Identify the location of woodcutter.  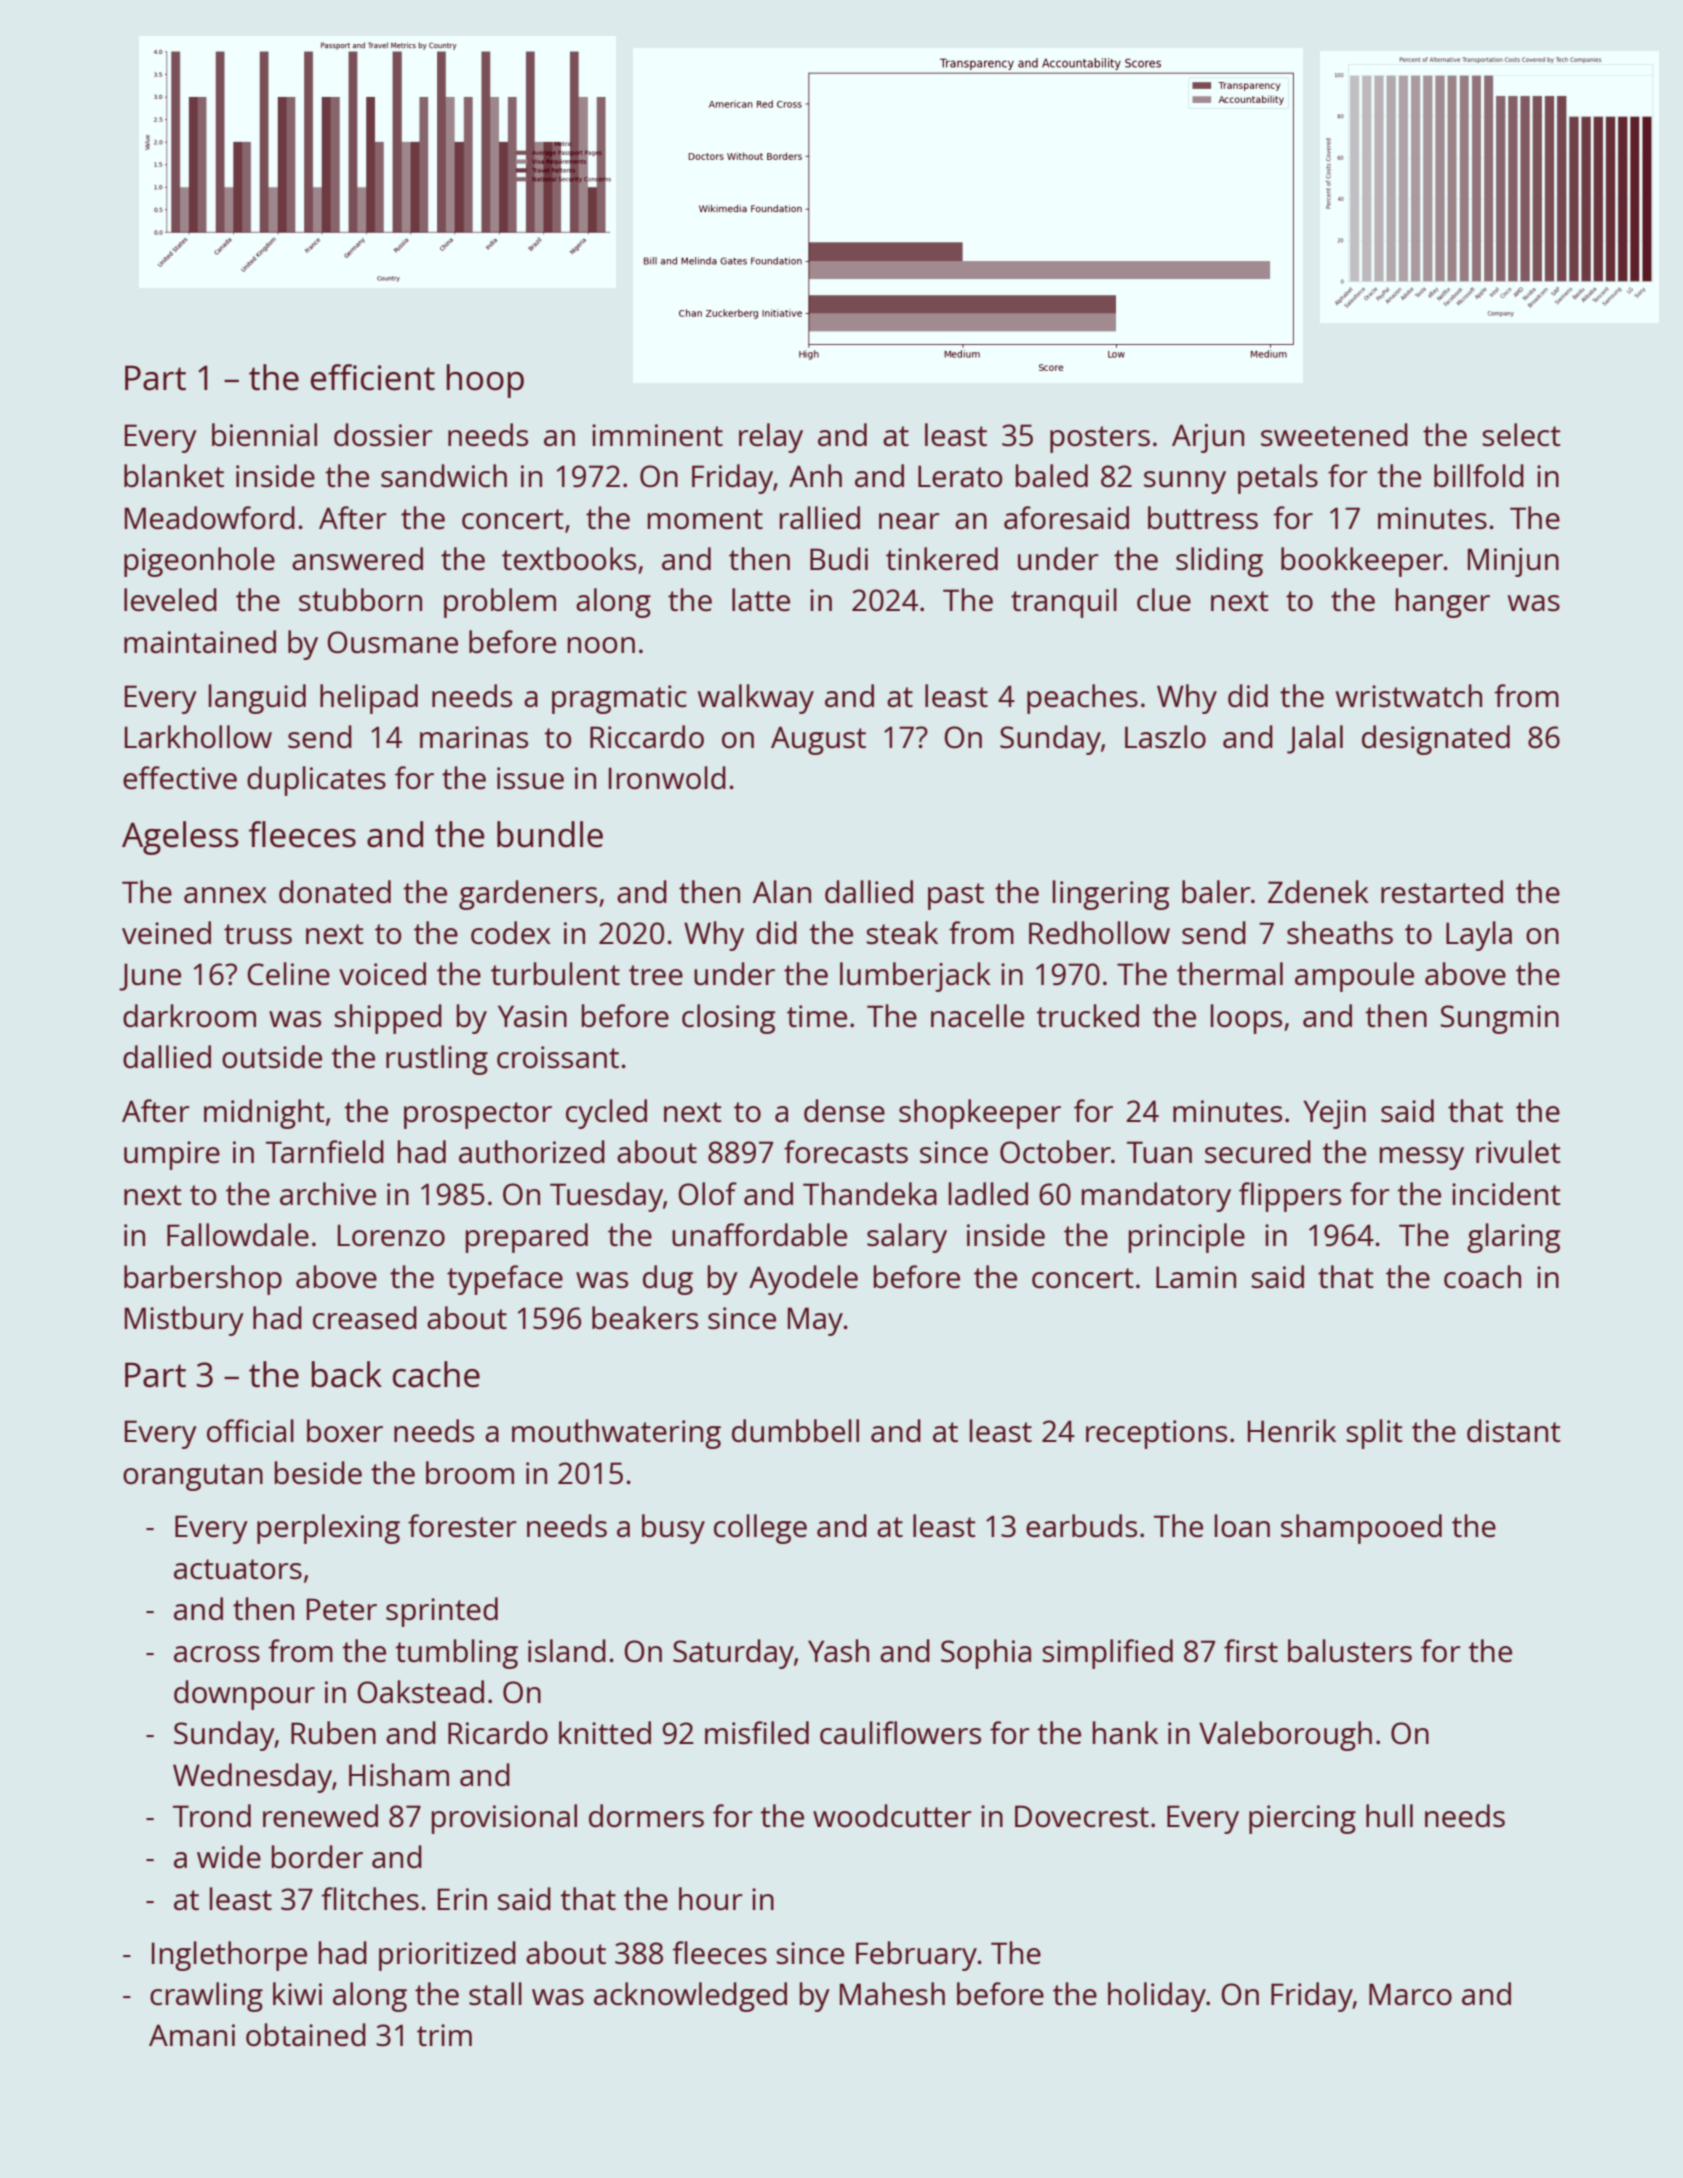
(892, 1816).
